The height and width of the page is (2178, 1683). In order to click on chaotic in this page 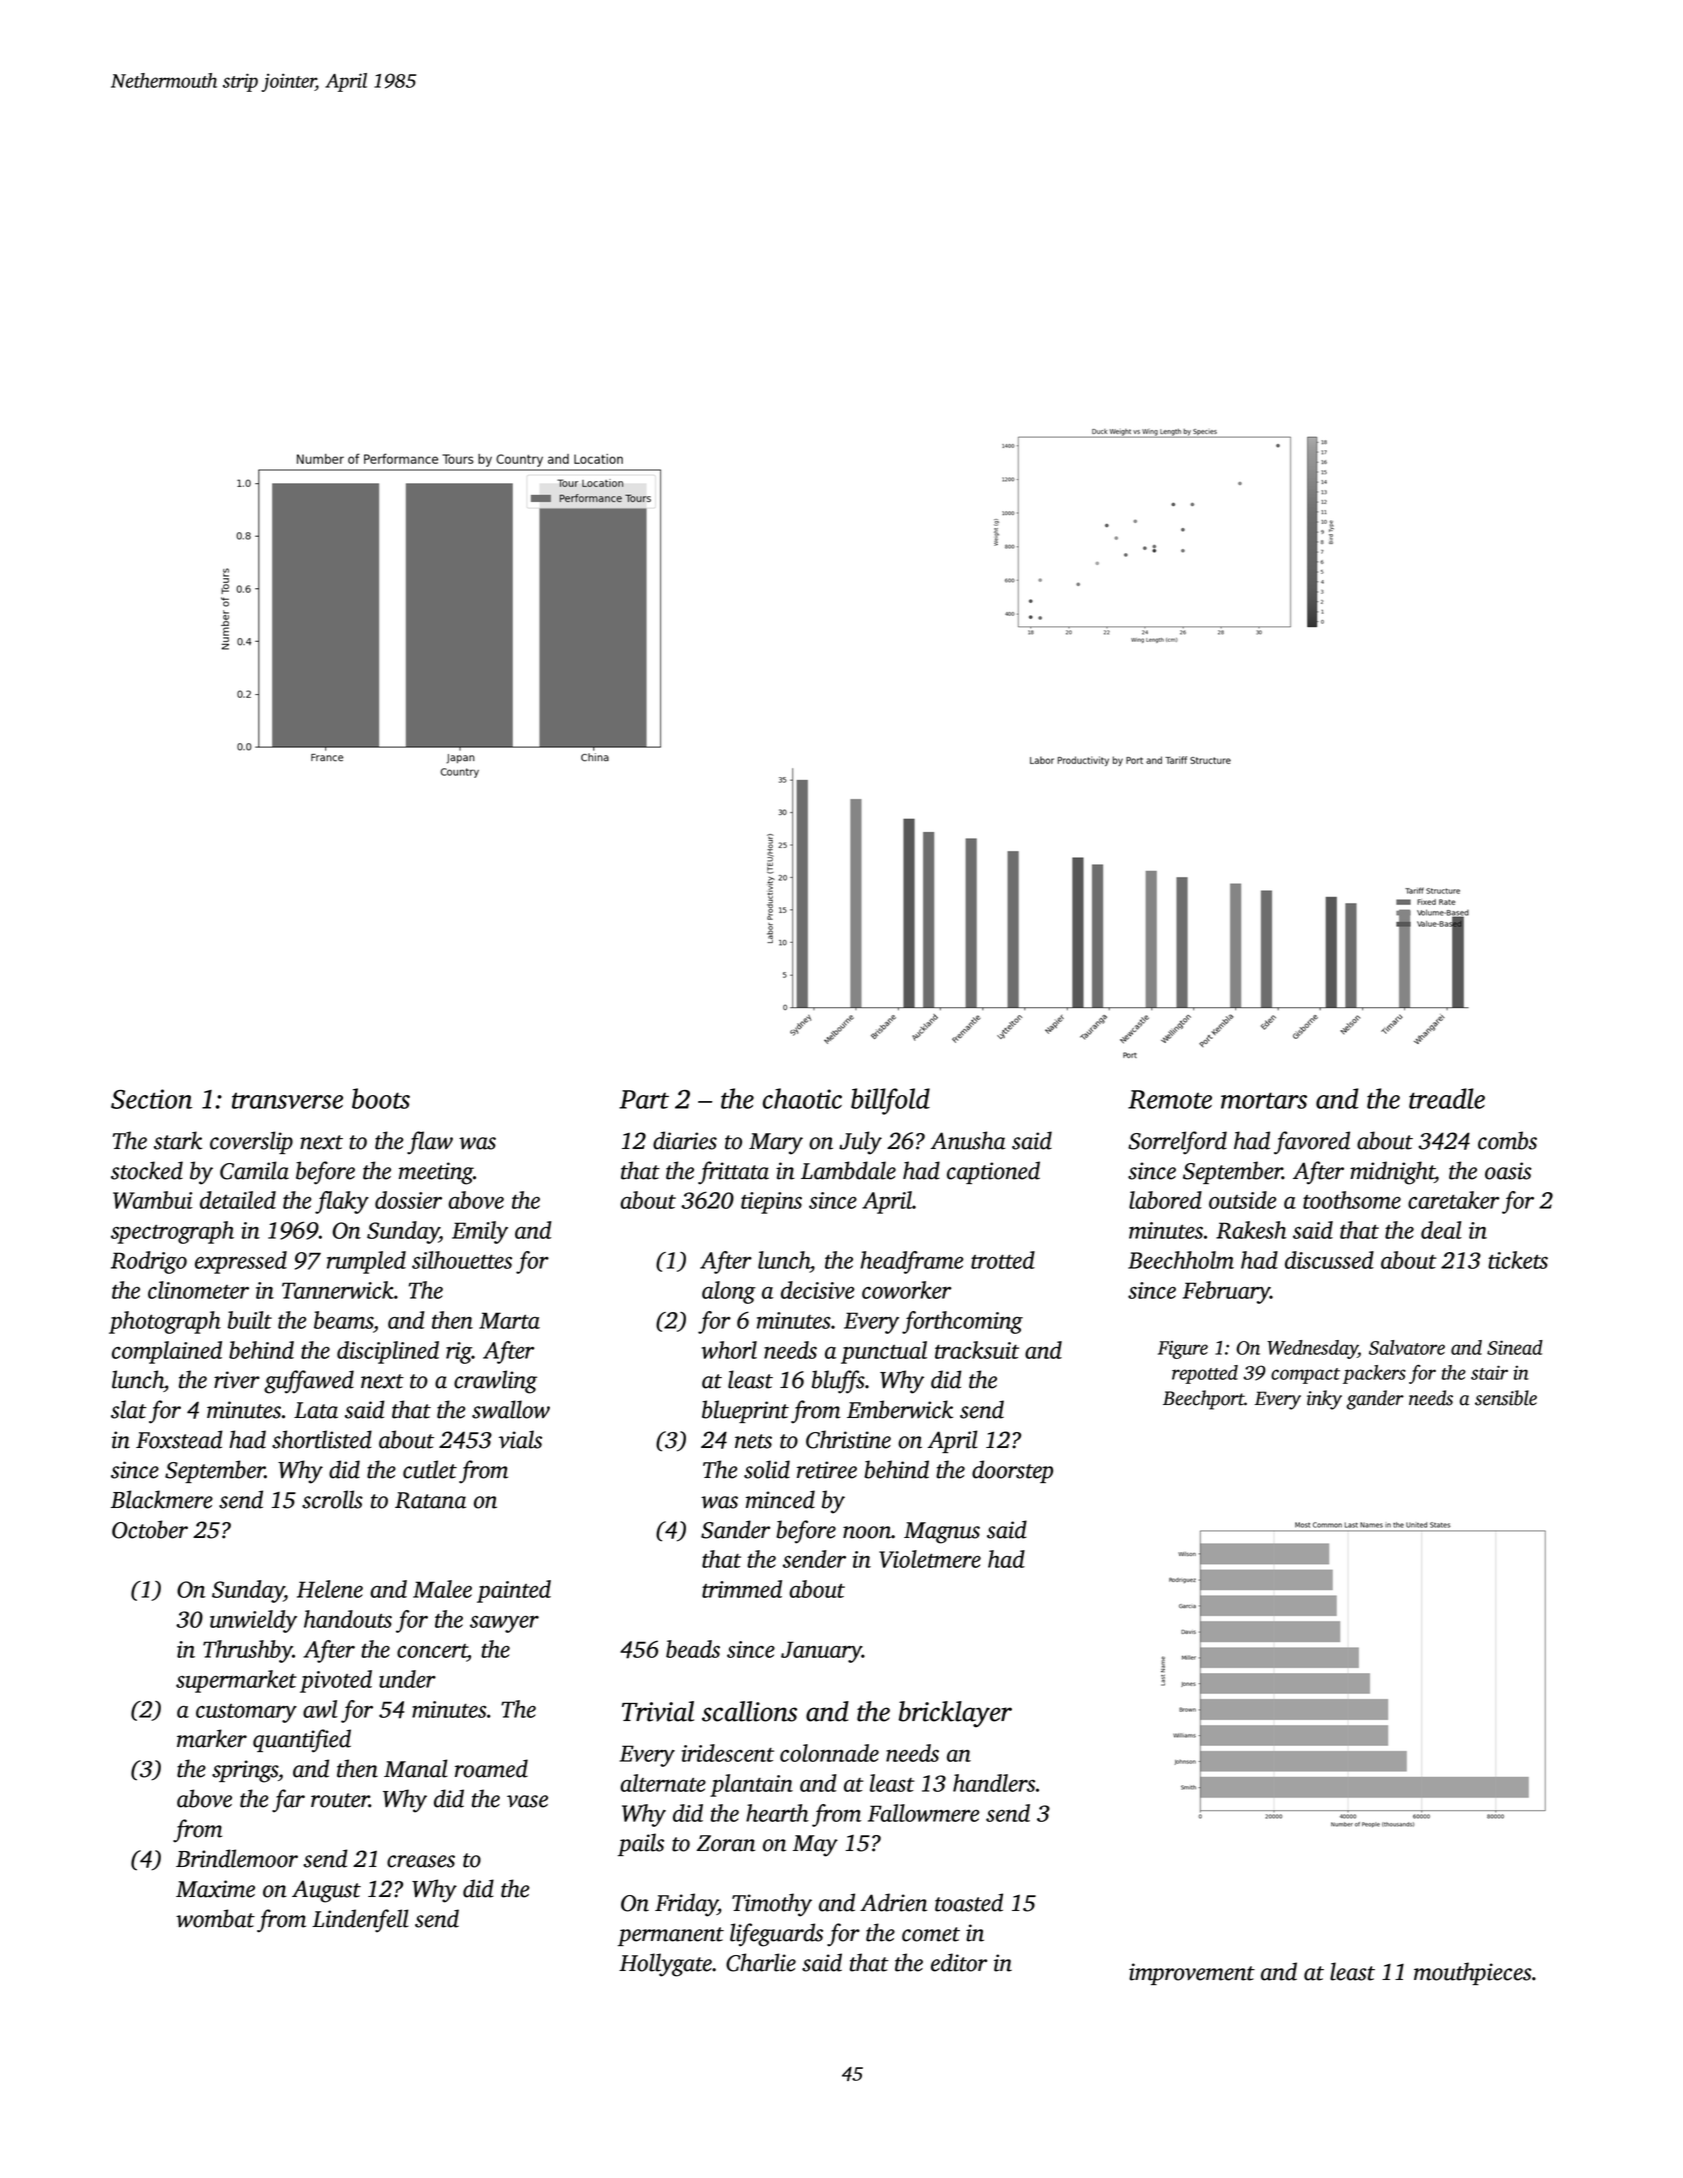, I will do `click(802, 1098)`.
